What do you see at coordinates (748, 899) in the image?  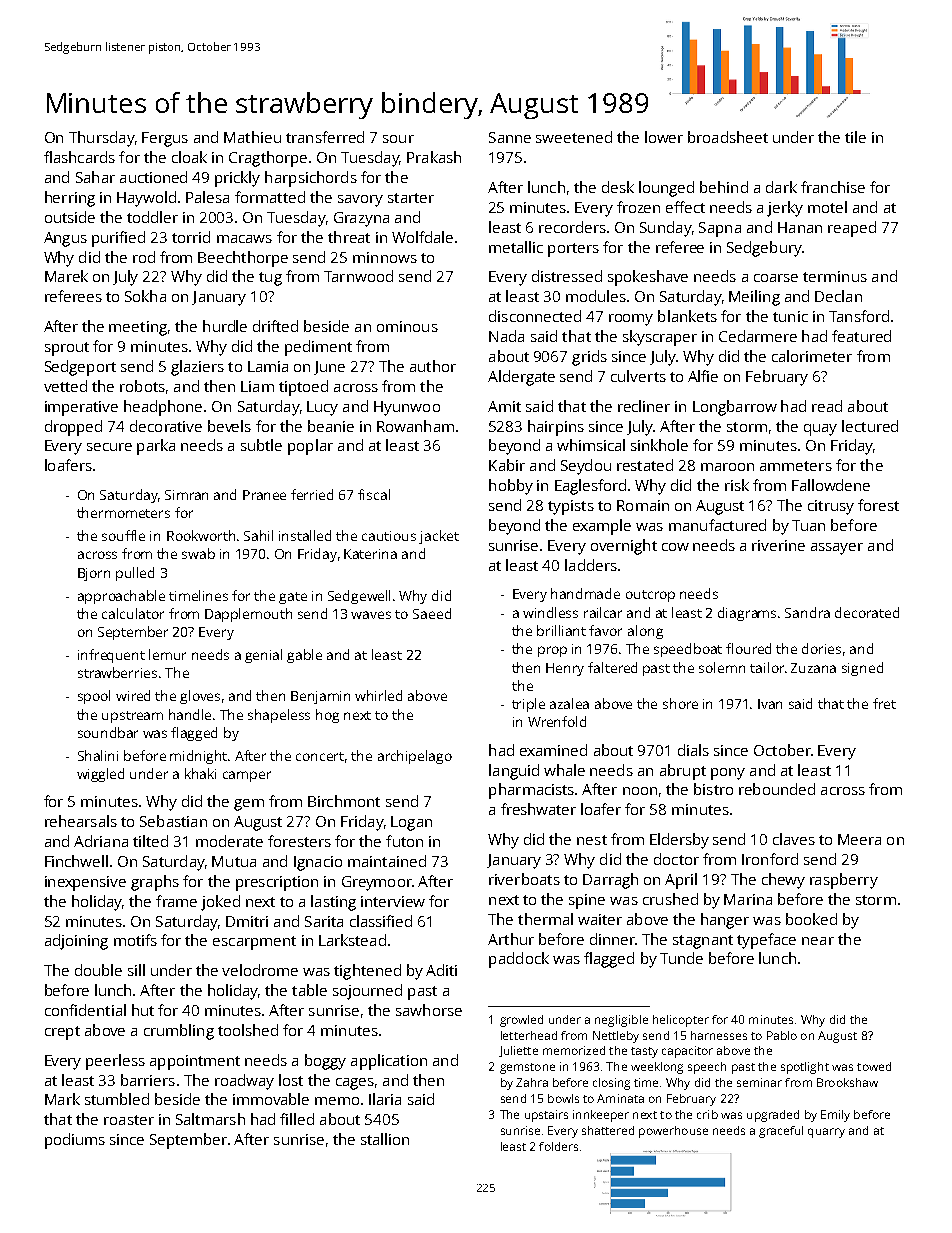 I see `Marina` at bounding box center [748, 899].
